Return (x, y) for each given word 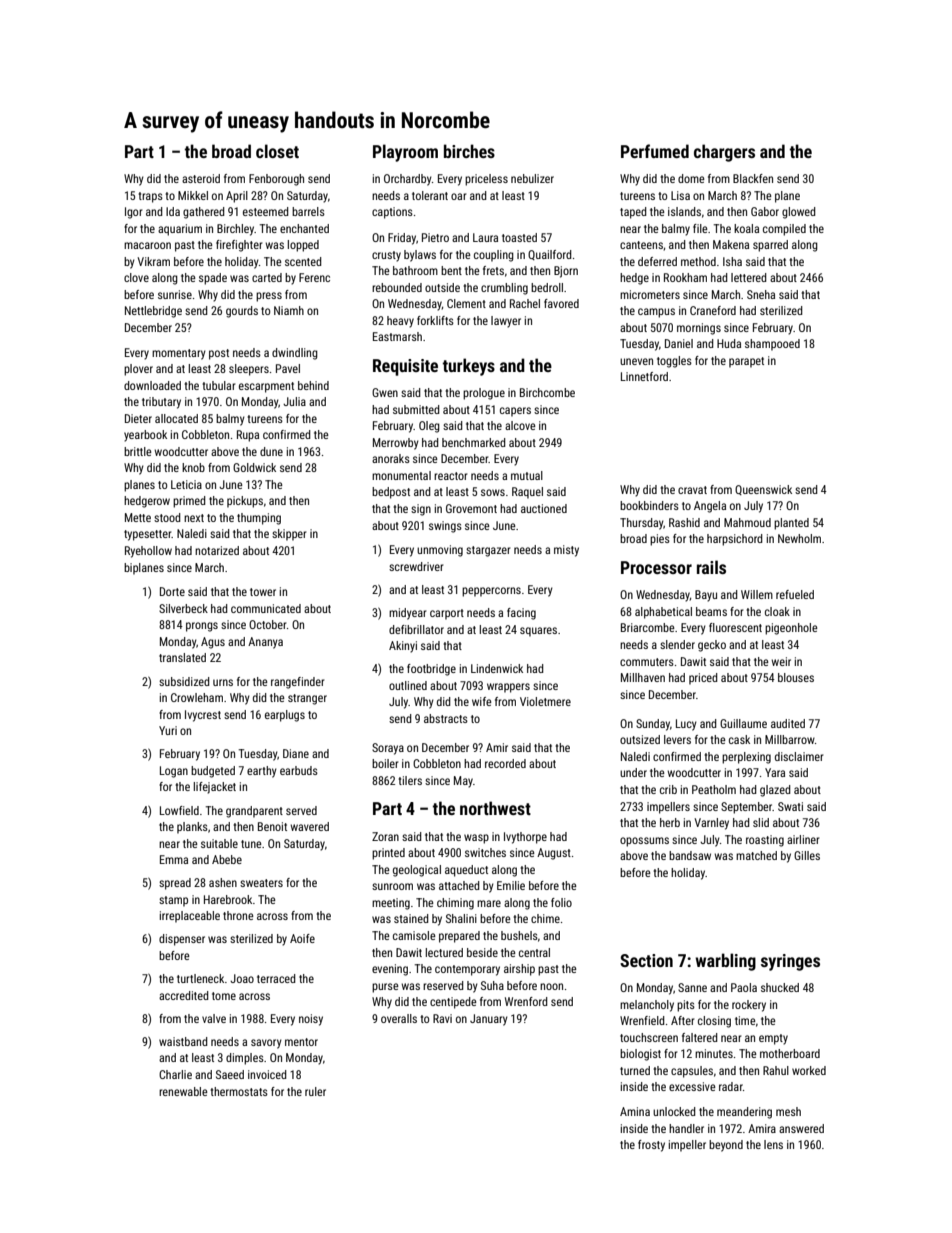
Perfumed (655, 151)
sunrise (175, 294)
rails (711, 567)
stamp (173, 901)
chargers (724, 153)
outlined (408, 685)
